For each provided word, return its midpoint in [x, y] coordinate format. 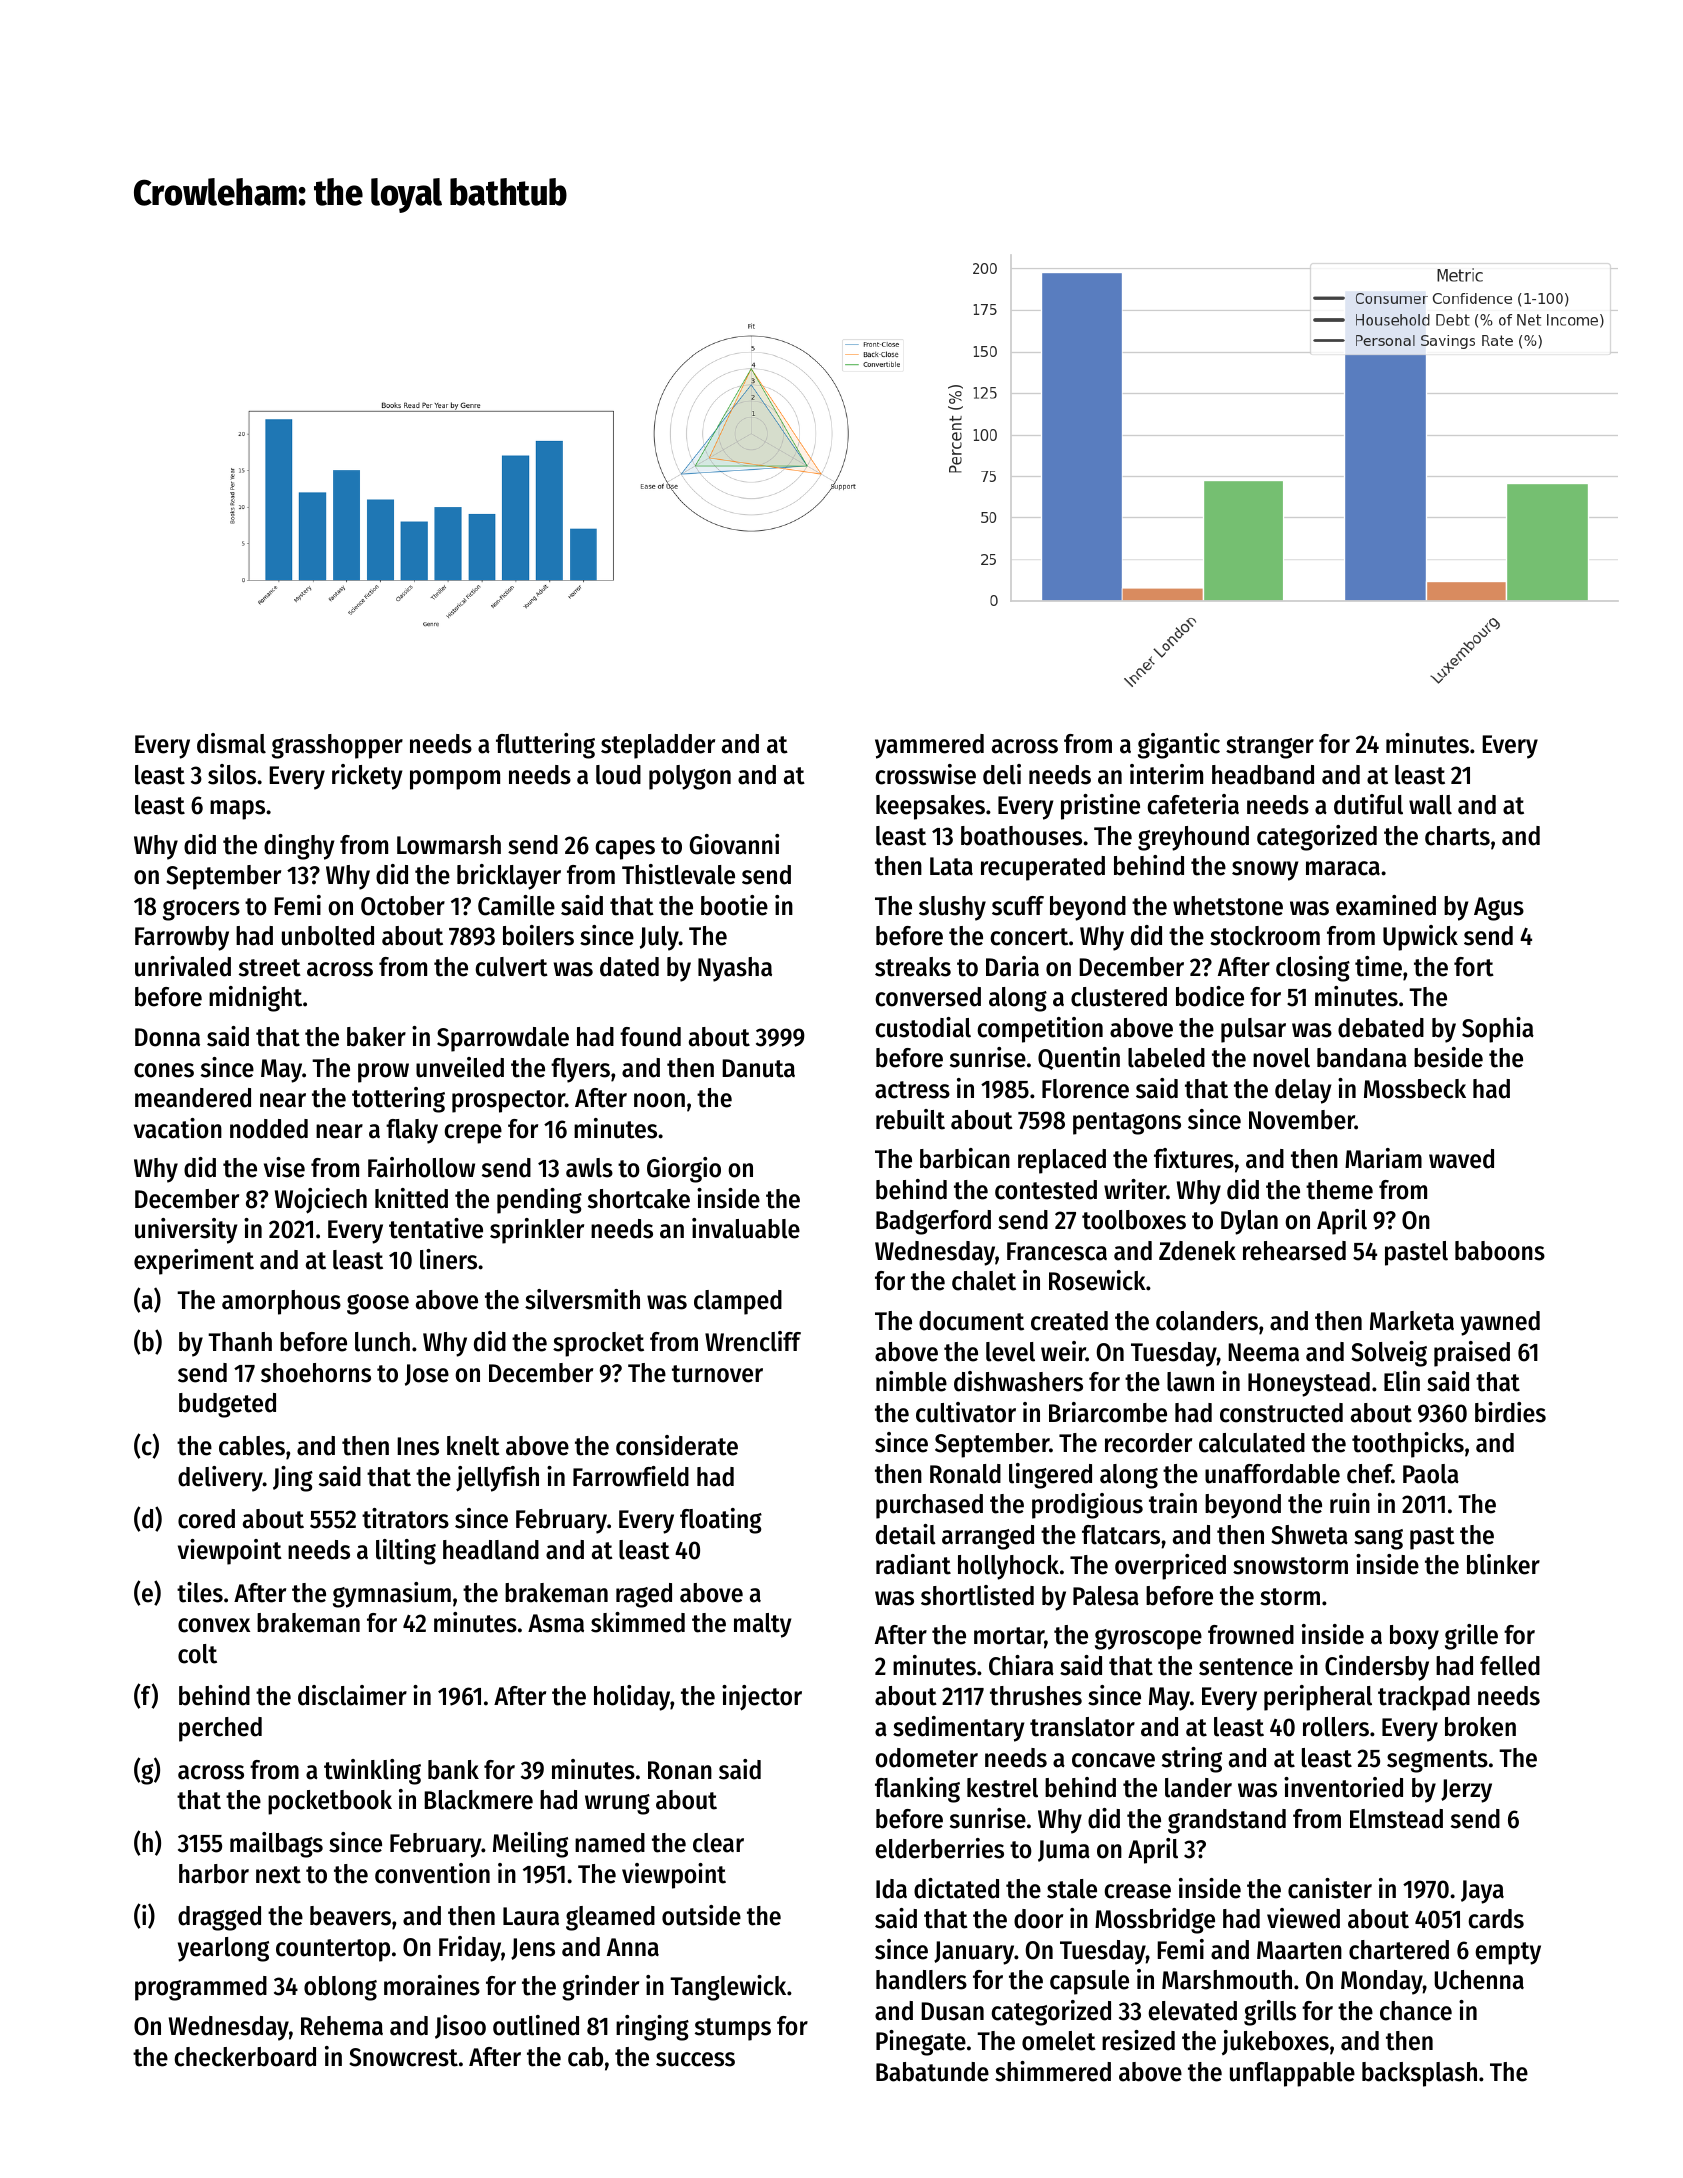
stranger [1270, 747]
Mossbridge [1155, 1921]
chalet [984, 1281]
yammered [929, 746]
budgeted [227, 1405]
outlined [536, 2025]
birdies [1510, 1412]
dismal [231, 743]
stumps [733, 2029]
